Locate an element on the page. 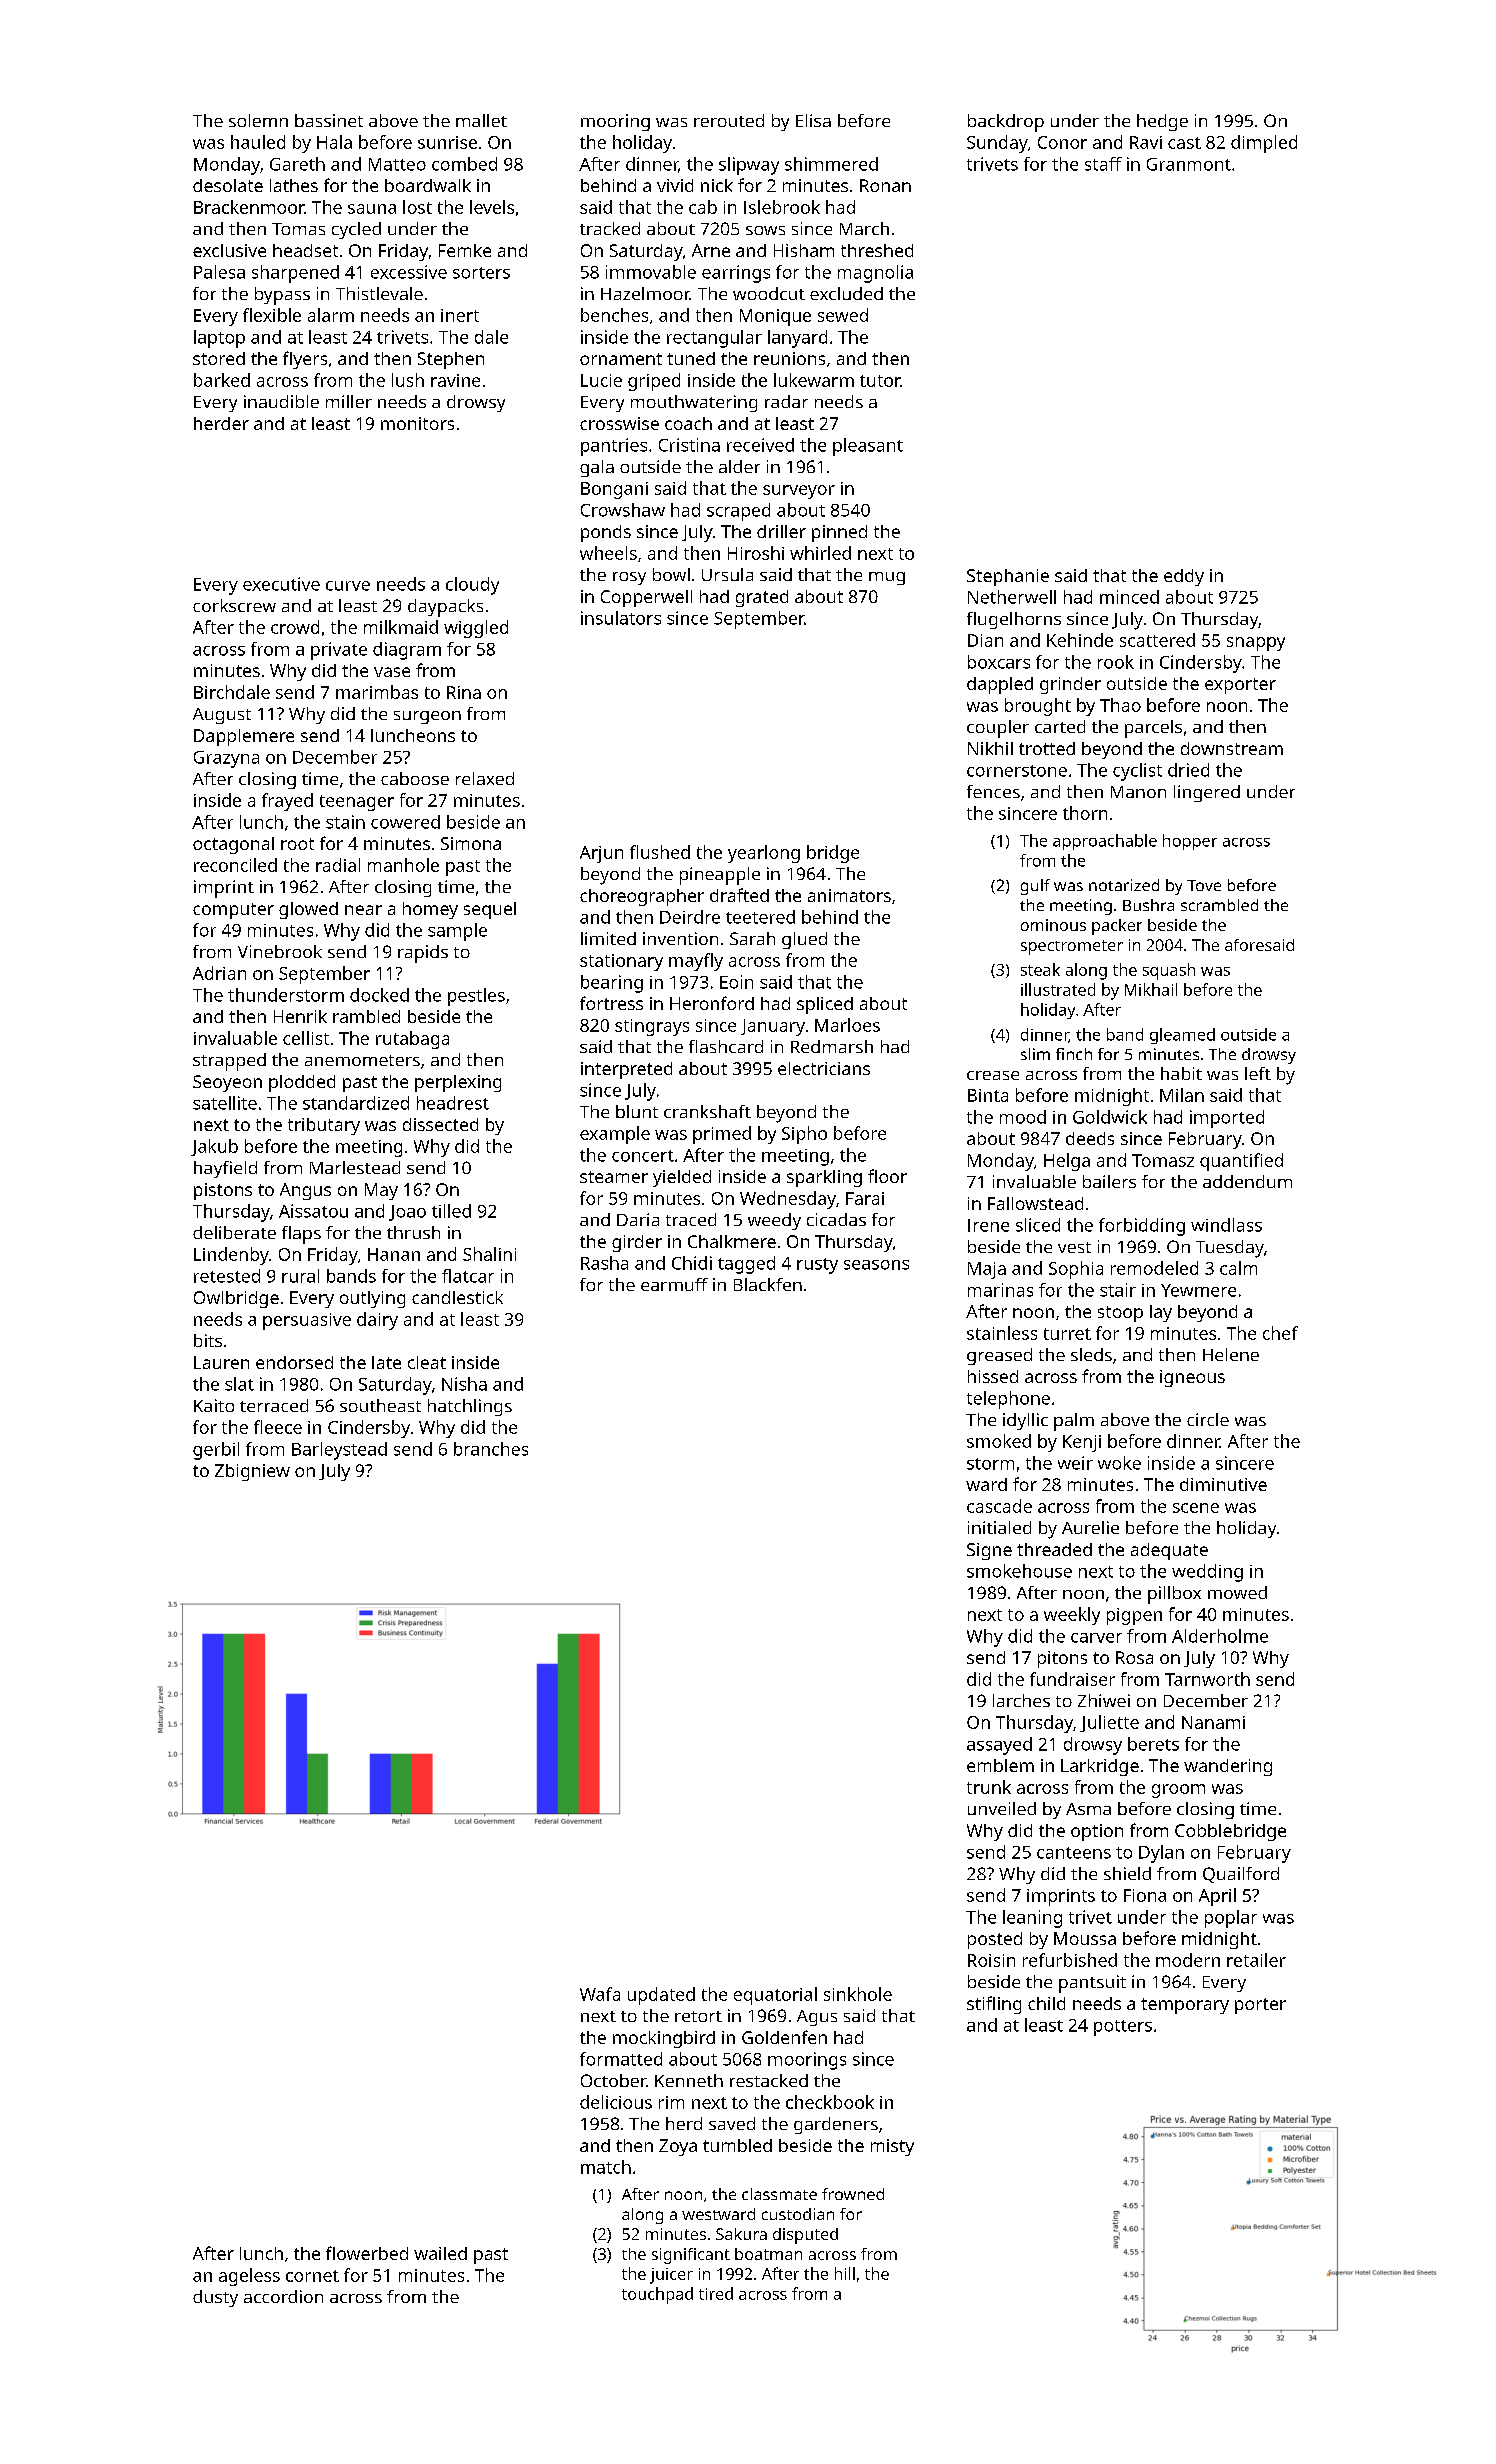 The image size is (1496, 2464). cascade is located at coordinates (999, 1506).
